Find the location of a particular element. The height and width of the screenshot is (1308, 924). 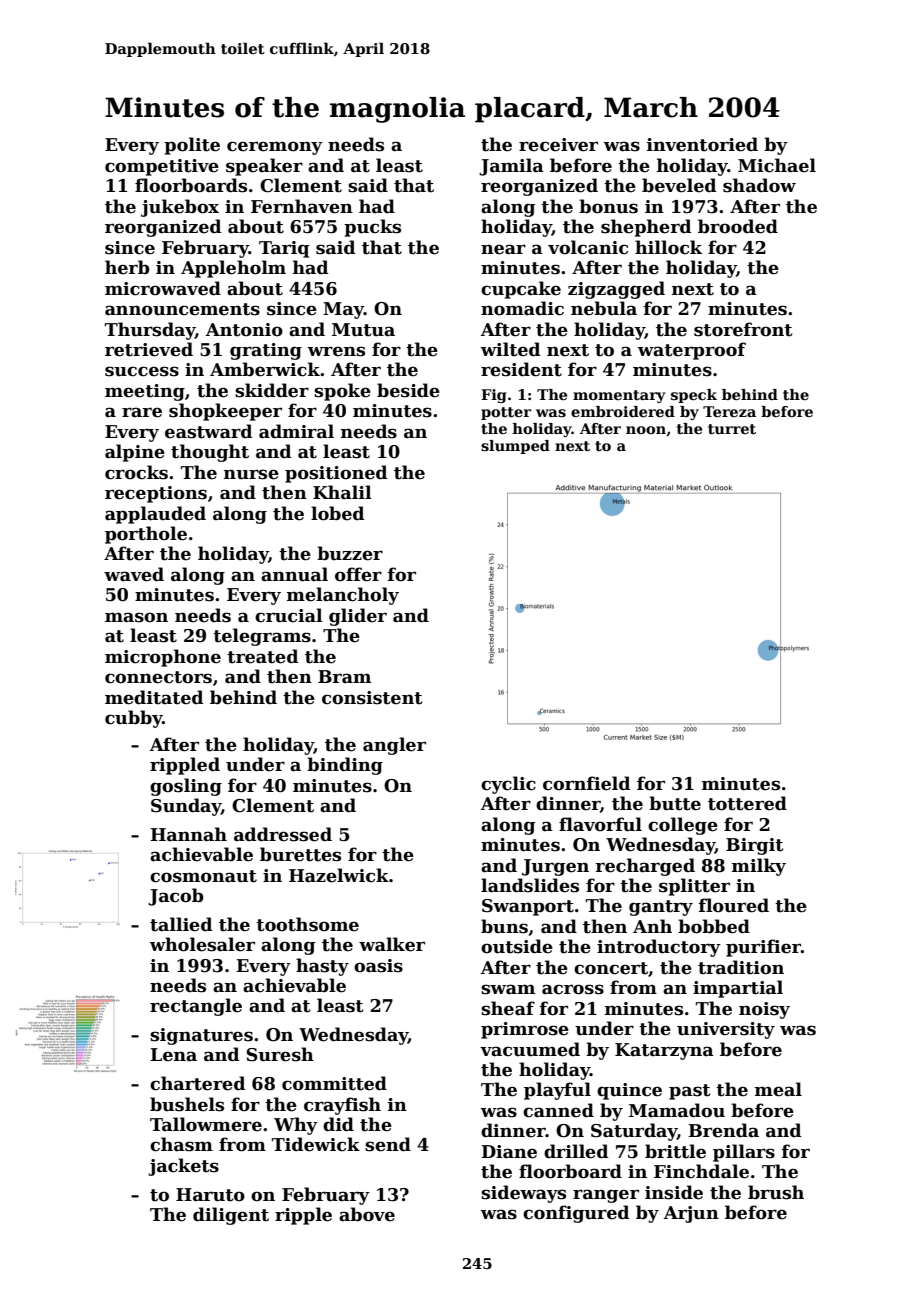

above is located at coordinates (367, 1214).
